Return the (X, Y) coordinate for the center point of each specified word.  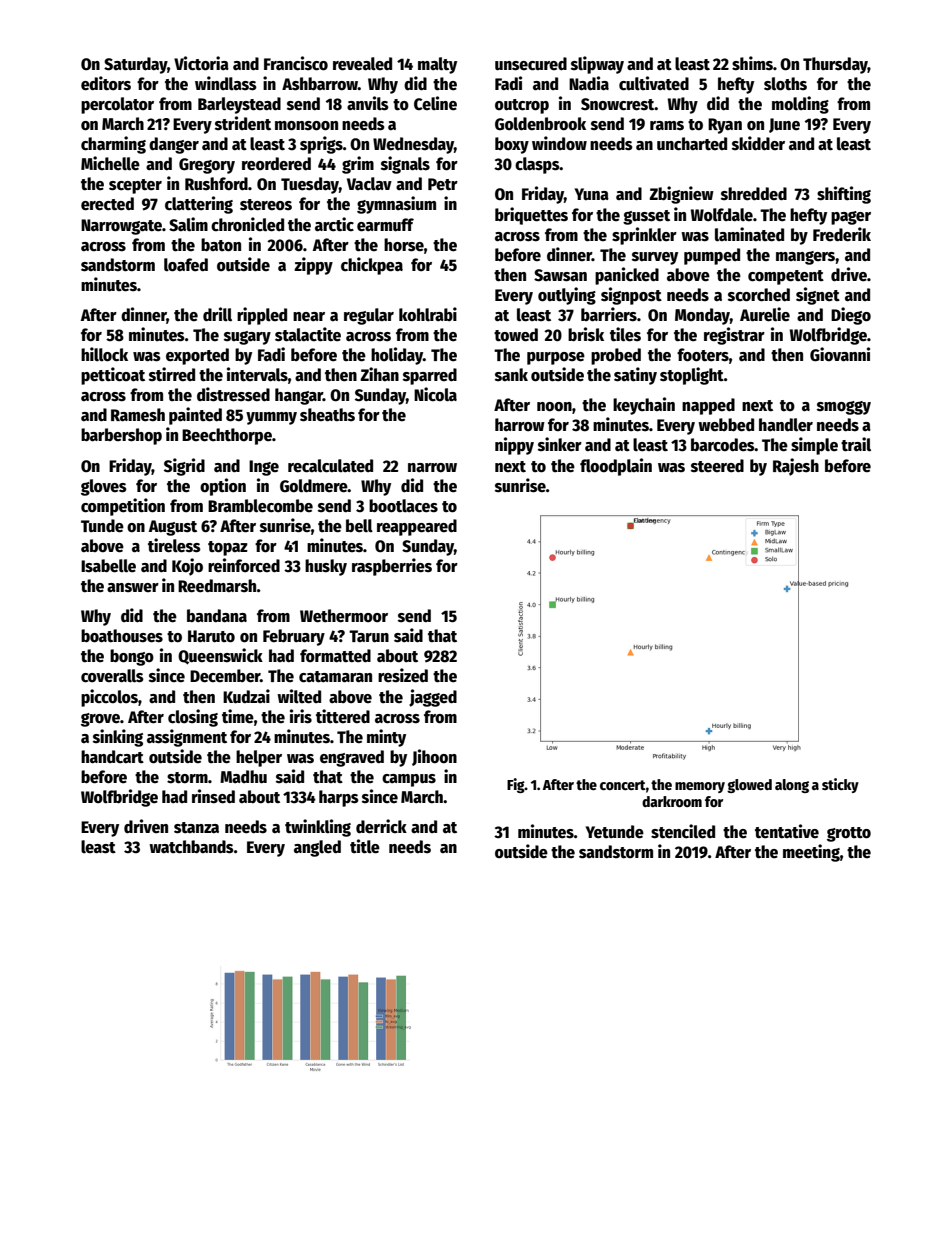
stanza (196, 828)
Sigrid (184, 467)
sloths (785, 84)
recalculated (330, 466)
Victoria (201, 63)
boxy (512, 145)
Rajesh (796, 467)
